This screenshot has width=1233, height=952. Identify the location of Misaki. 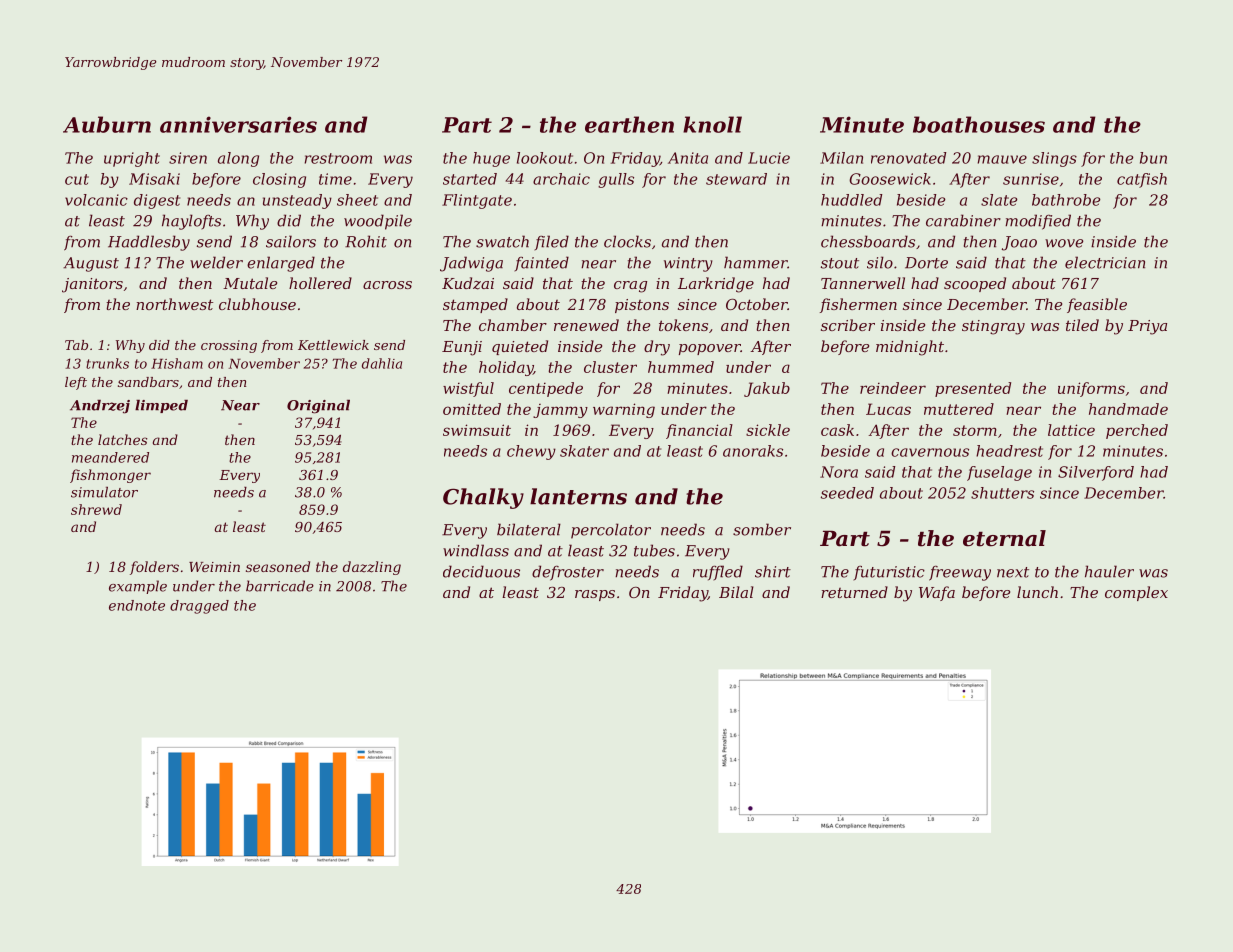
(154, 179).
